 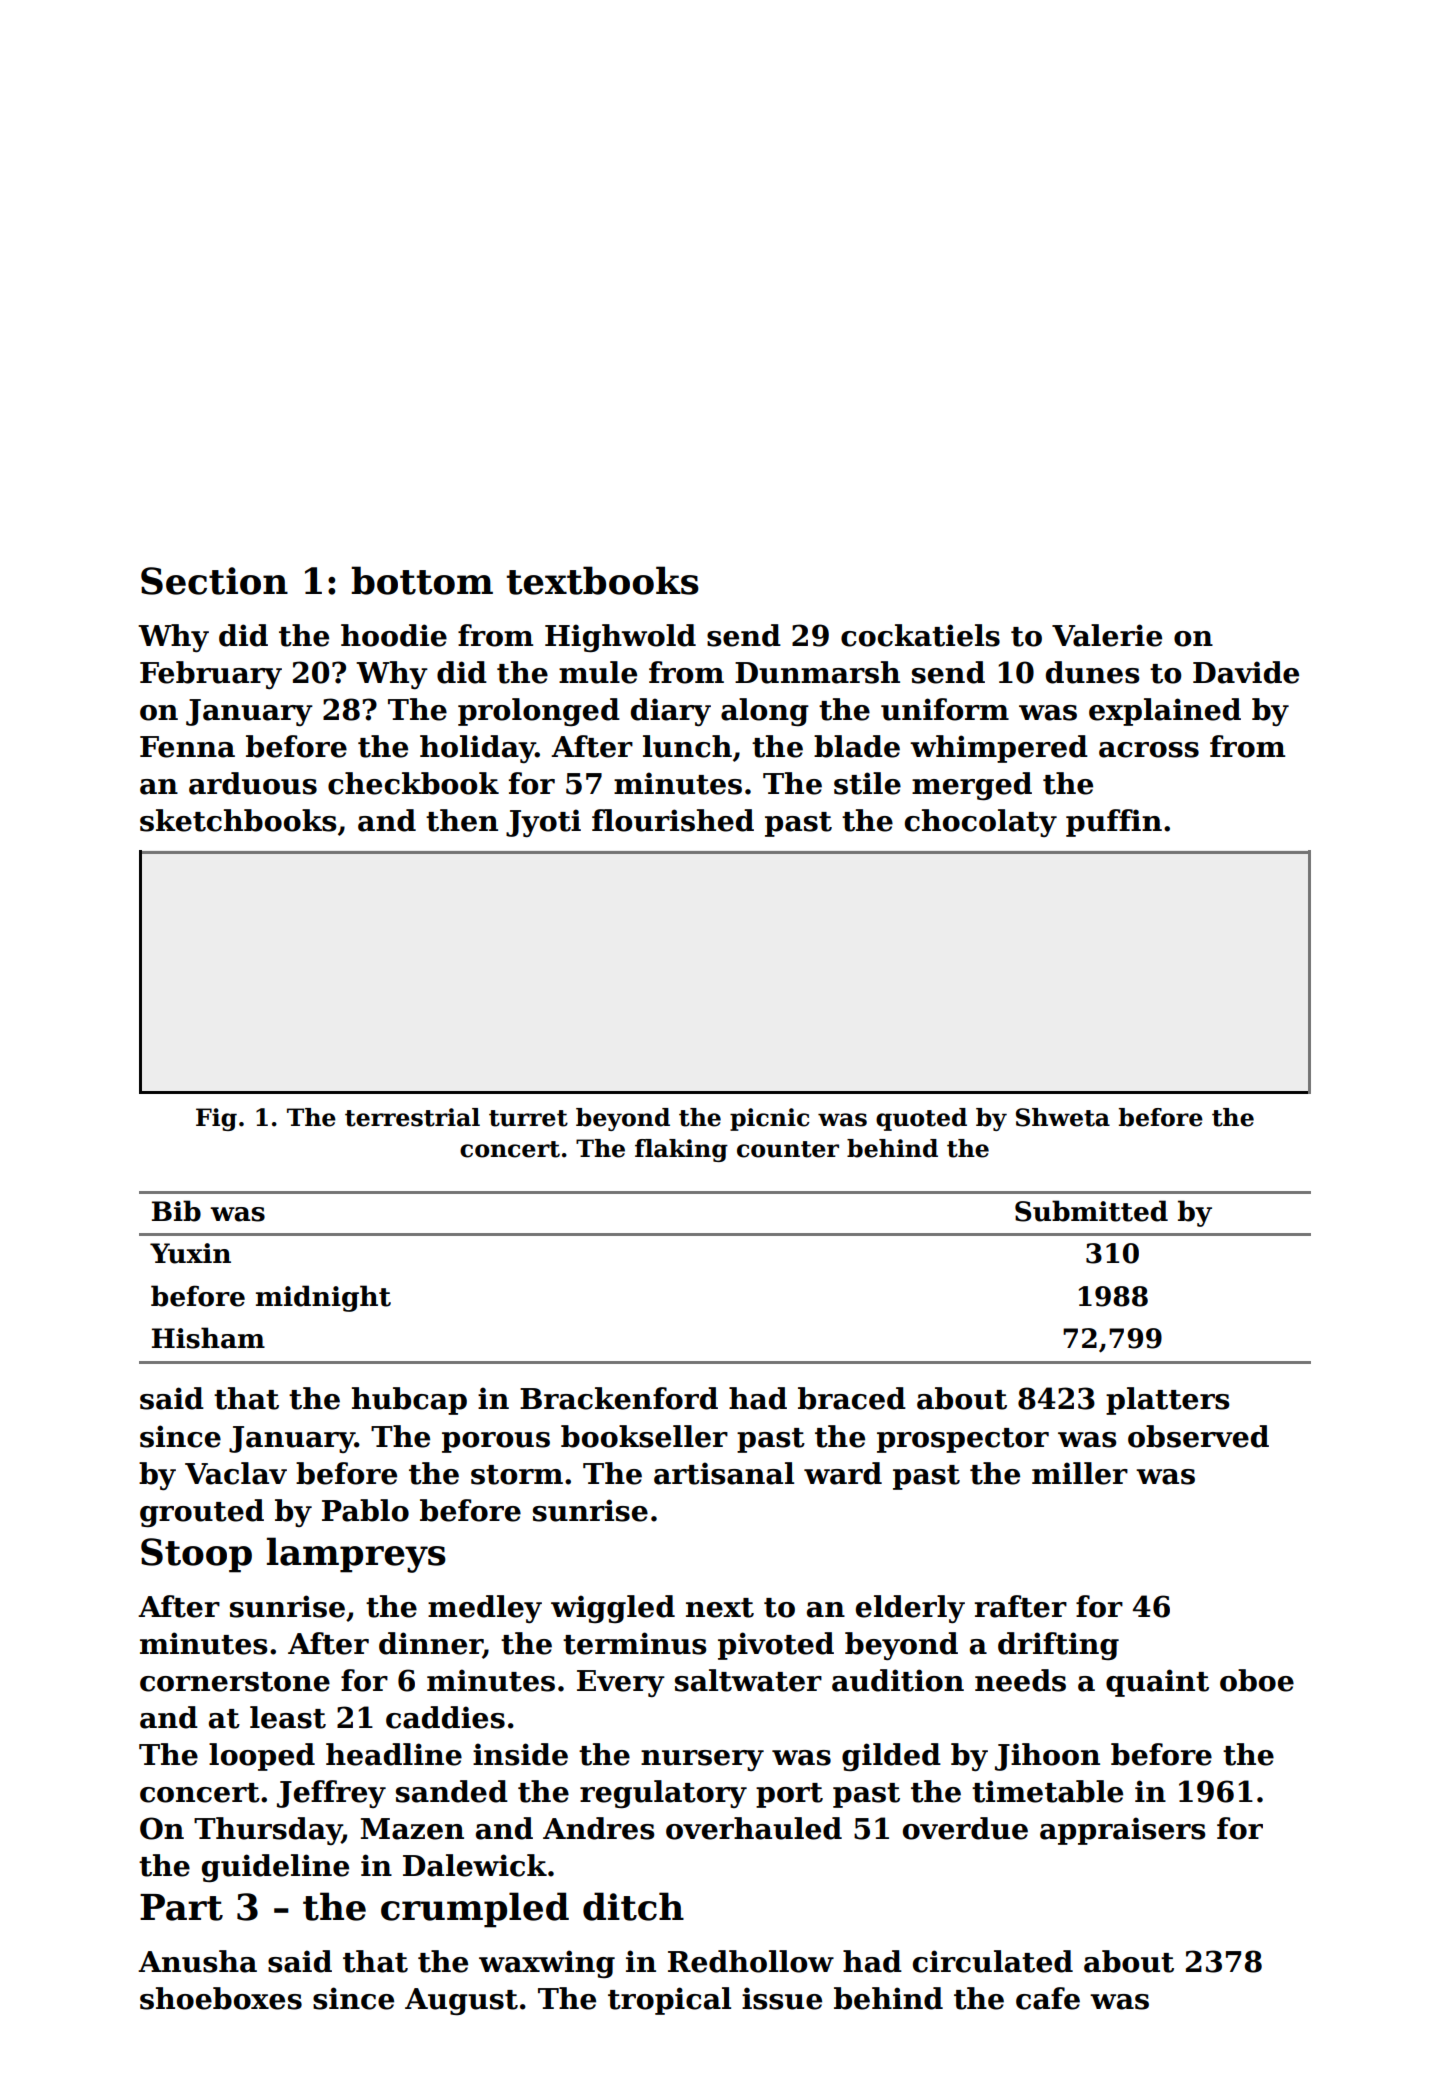 What do you see at coordinates (216, 1119) in the screenshot?
I see `Fig` at bounding box center [216, 1119].
